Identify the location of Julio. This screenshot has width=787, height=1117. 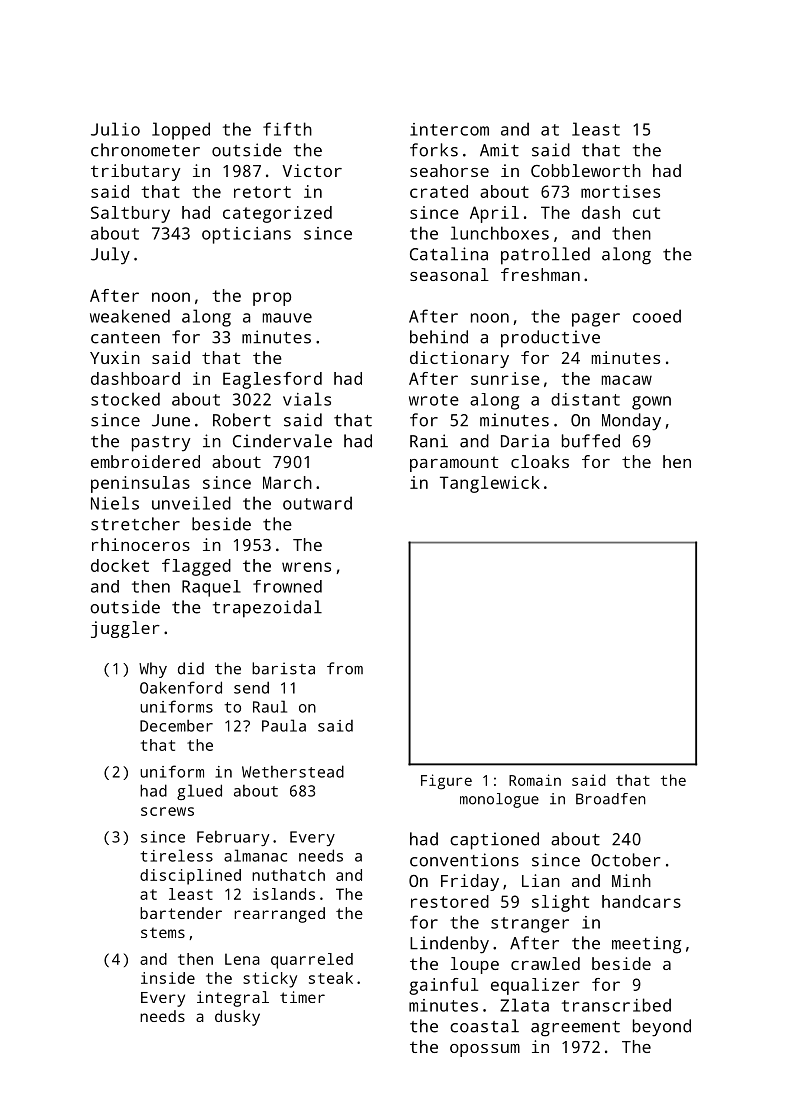
(115, 129).
